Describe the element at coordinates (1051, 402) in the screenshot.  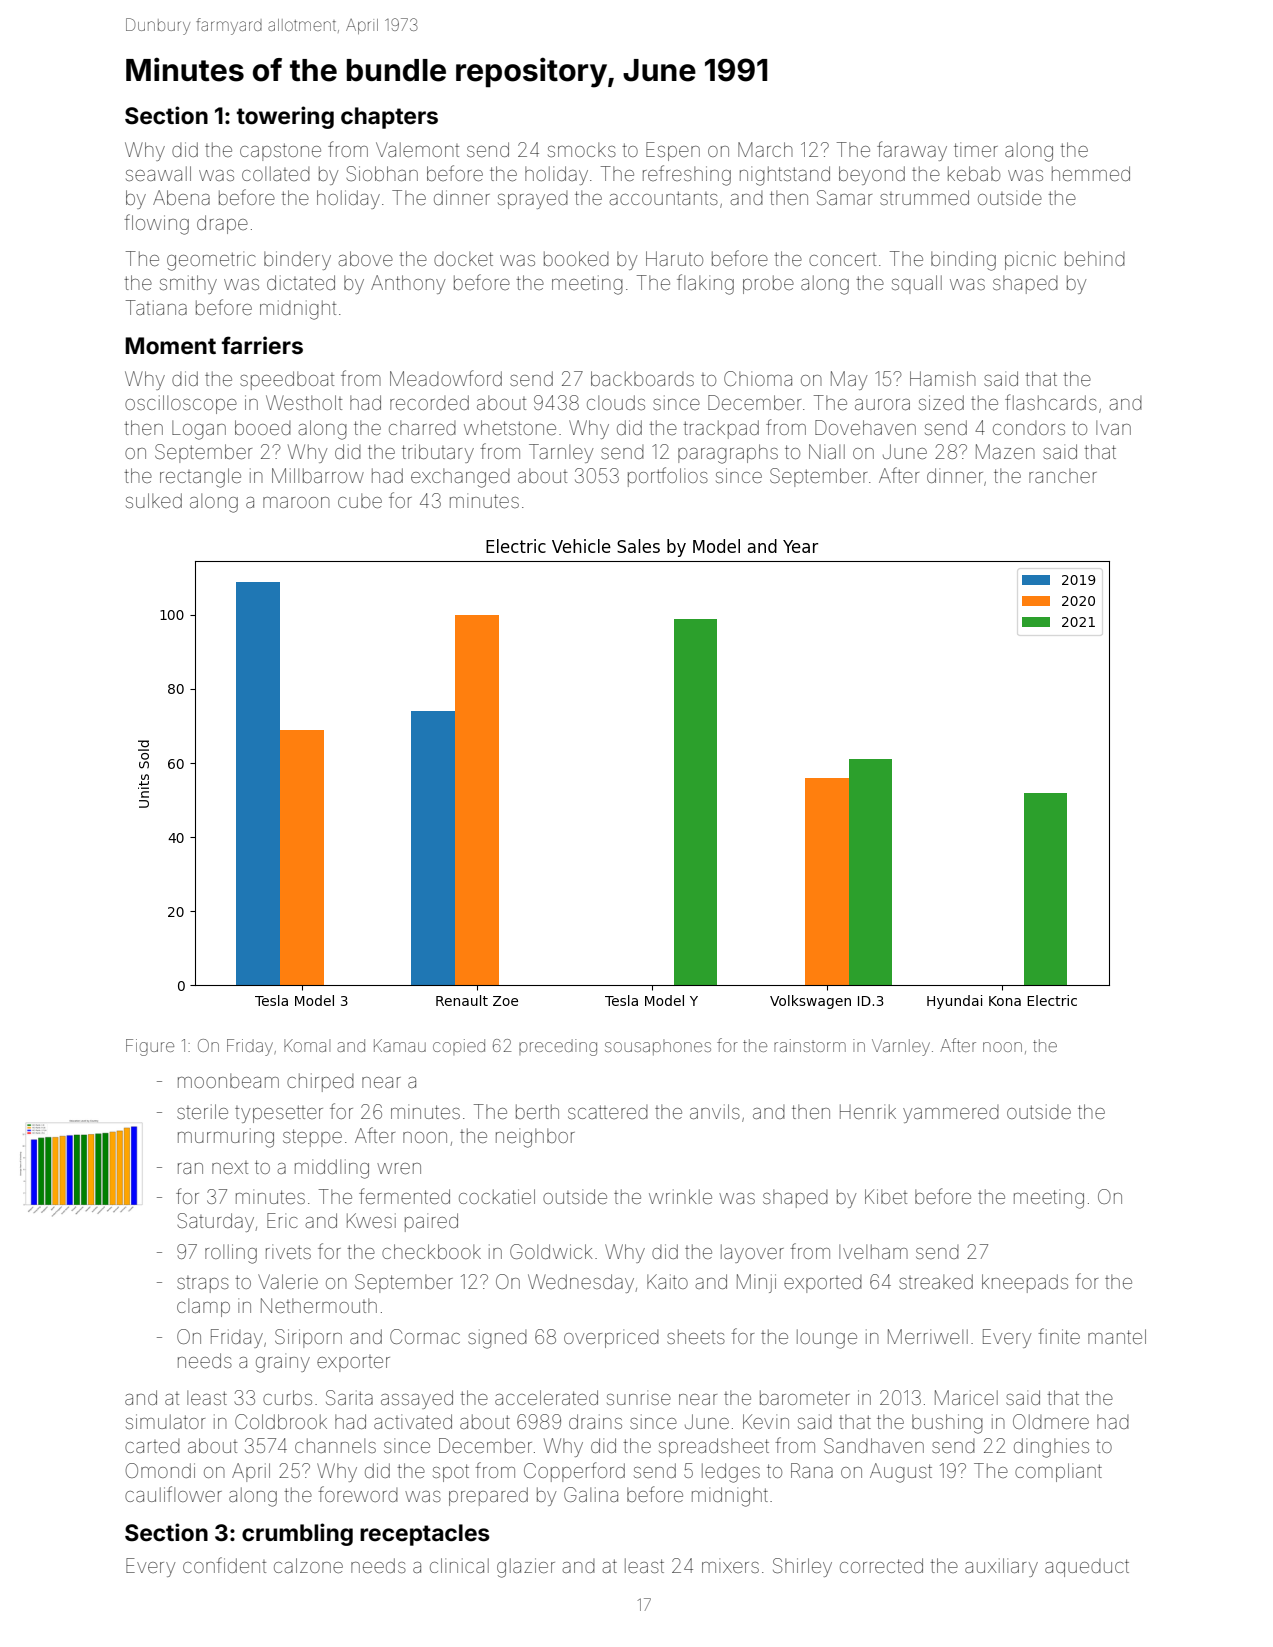
I see `flashcards` at that location.
